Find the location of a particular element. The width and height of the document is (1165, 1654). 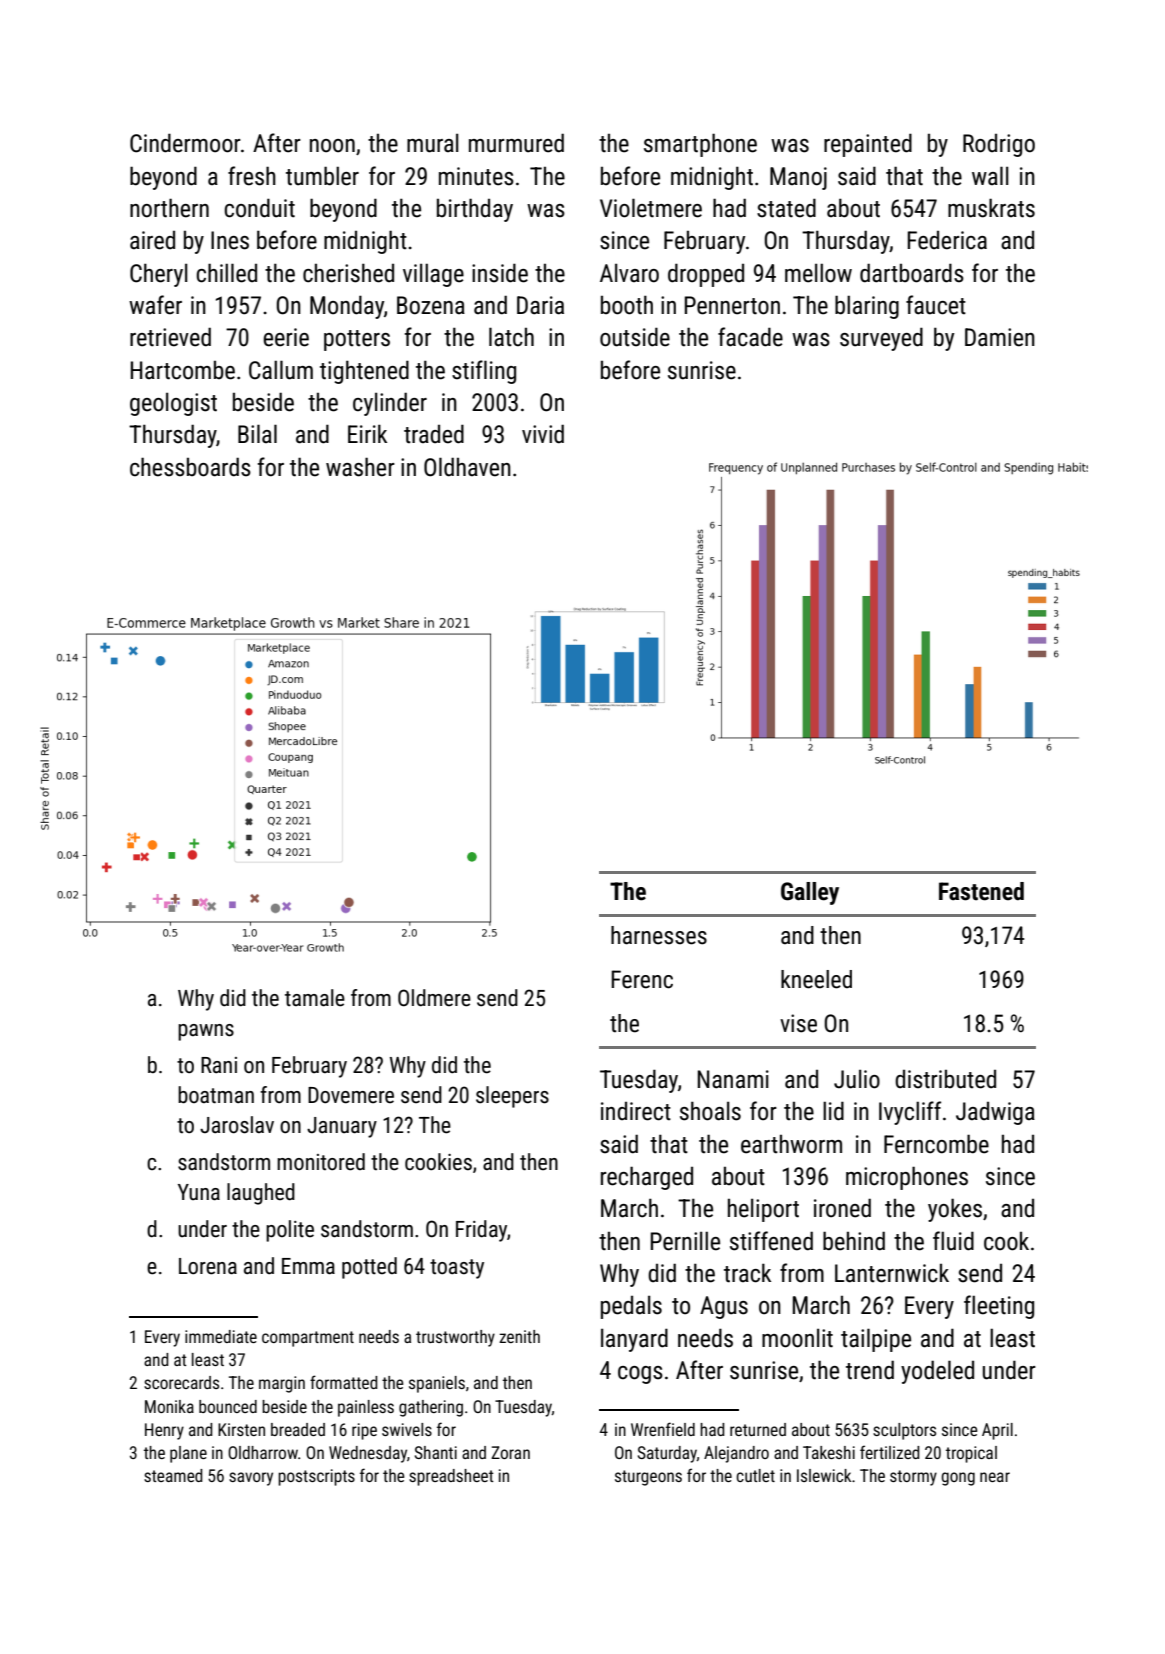

indirect is located at coordinates (636, 1111).
